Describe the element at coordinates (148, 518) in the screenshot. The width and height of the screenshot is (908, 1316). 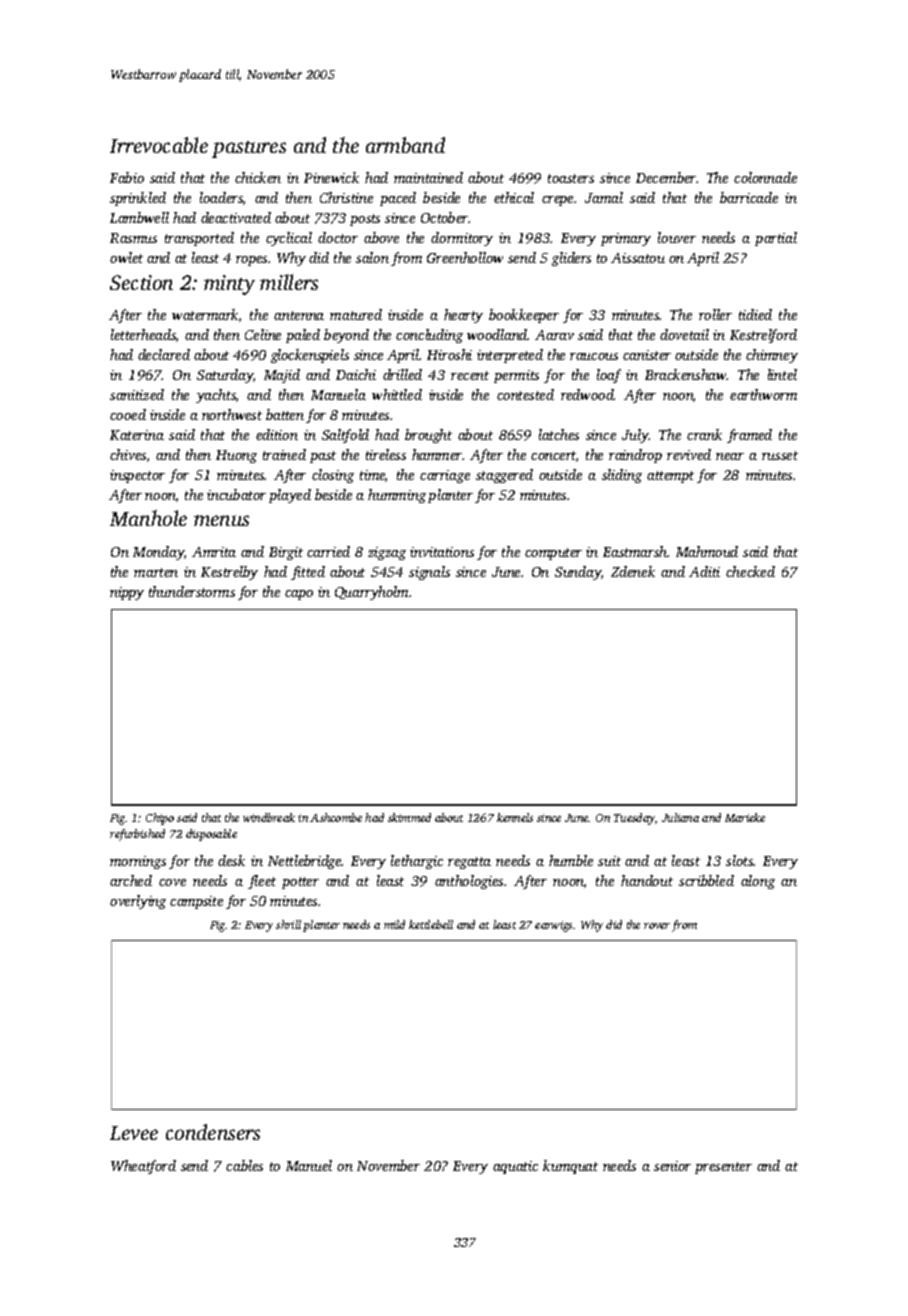
I see `Manhole` at that location.
